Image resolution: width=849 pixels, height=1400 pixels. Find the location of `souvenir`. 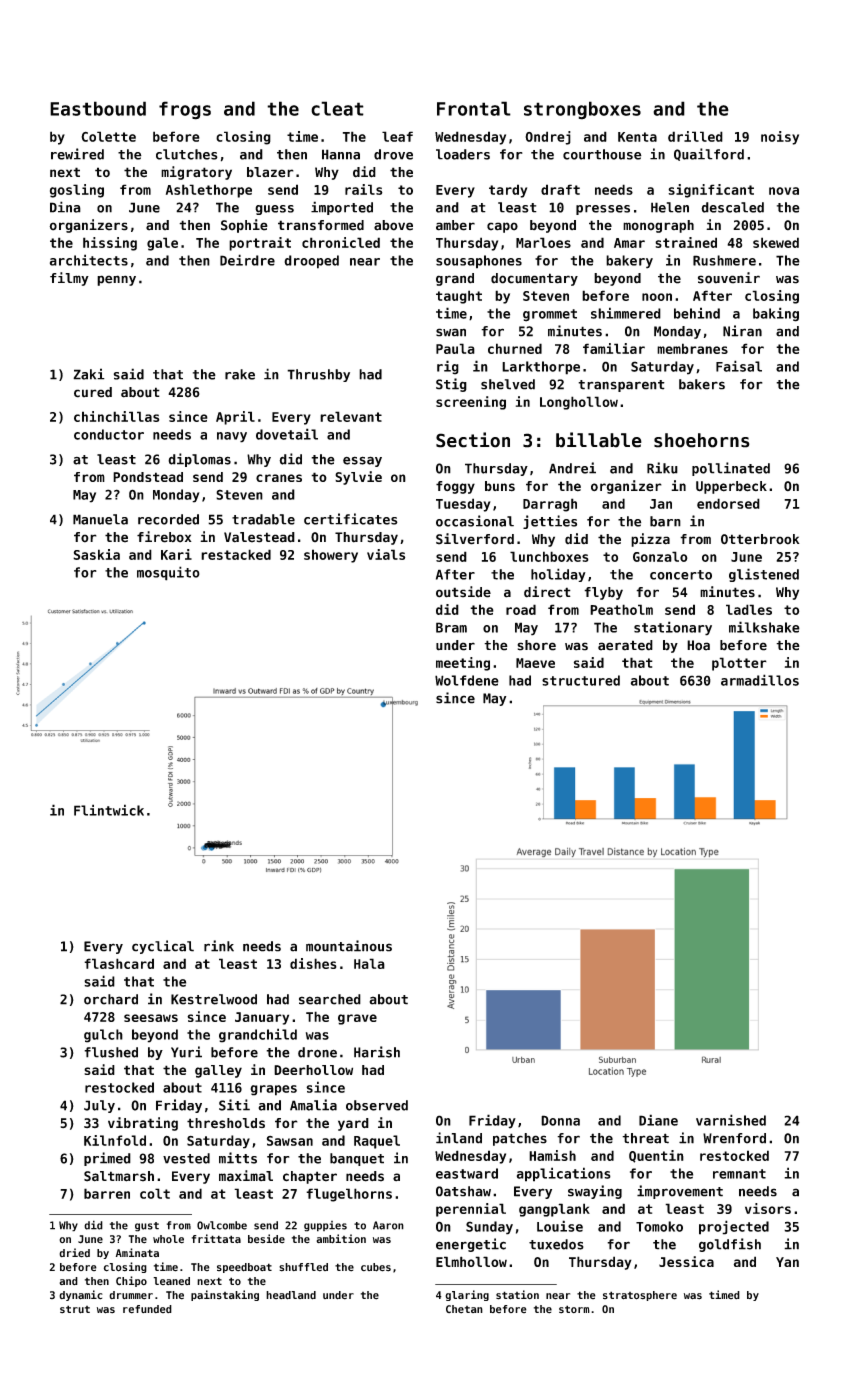

souvenir is located at coordinates (729, 278).
